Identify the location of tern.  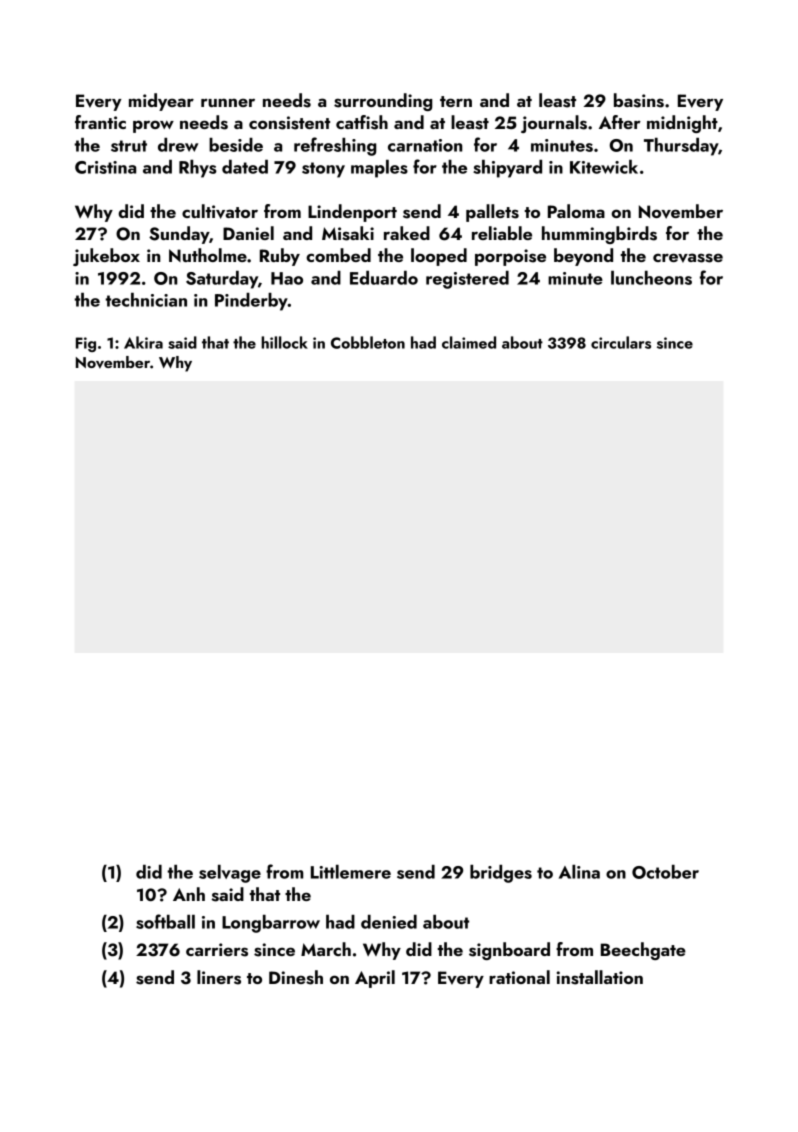
(456, 101).
